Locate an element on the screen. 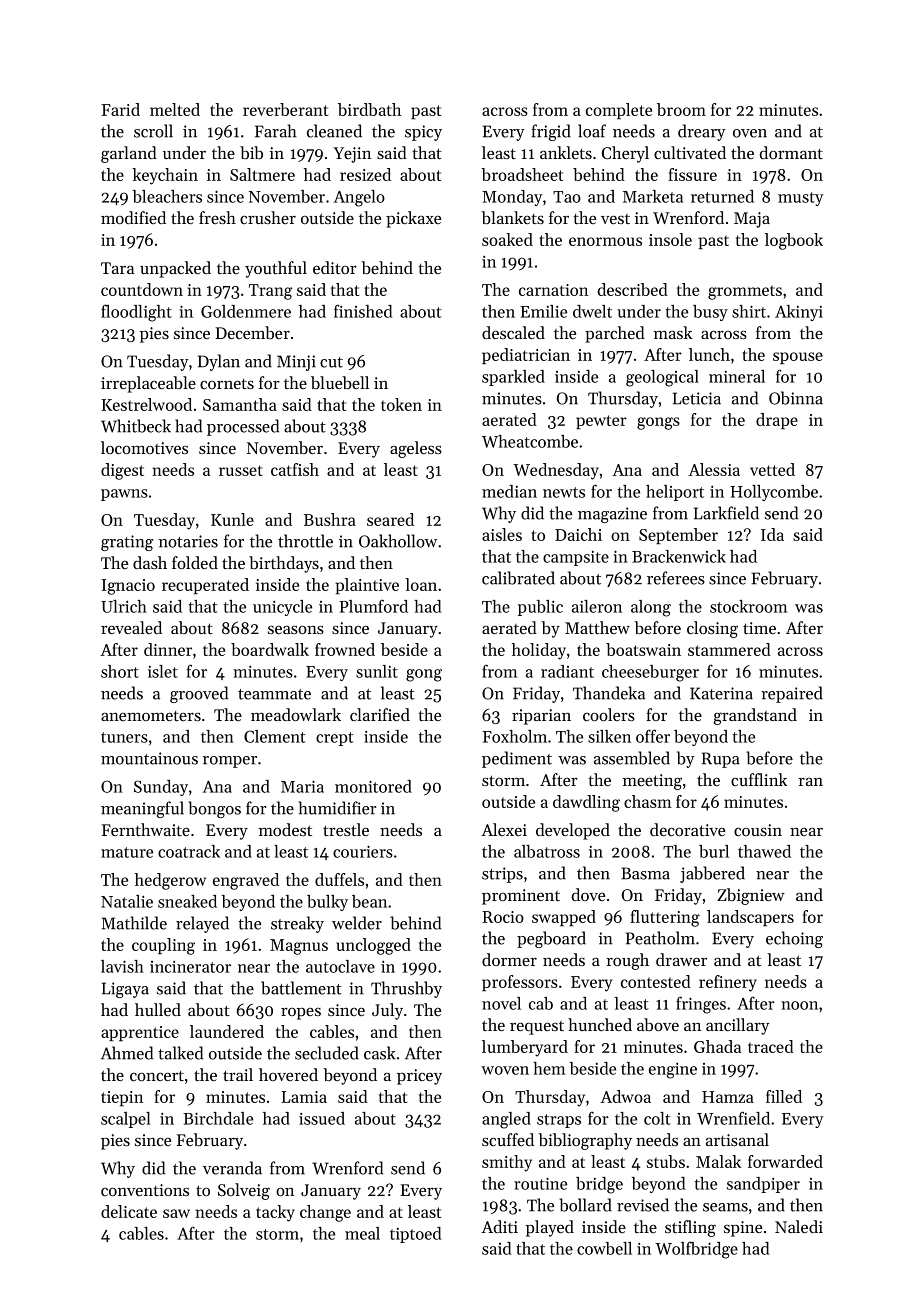 The width and height of the screenshot is (924, 1314). soaked is located at coordinates (507, 239).
